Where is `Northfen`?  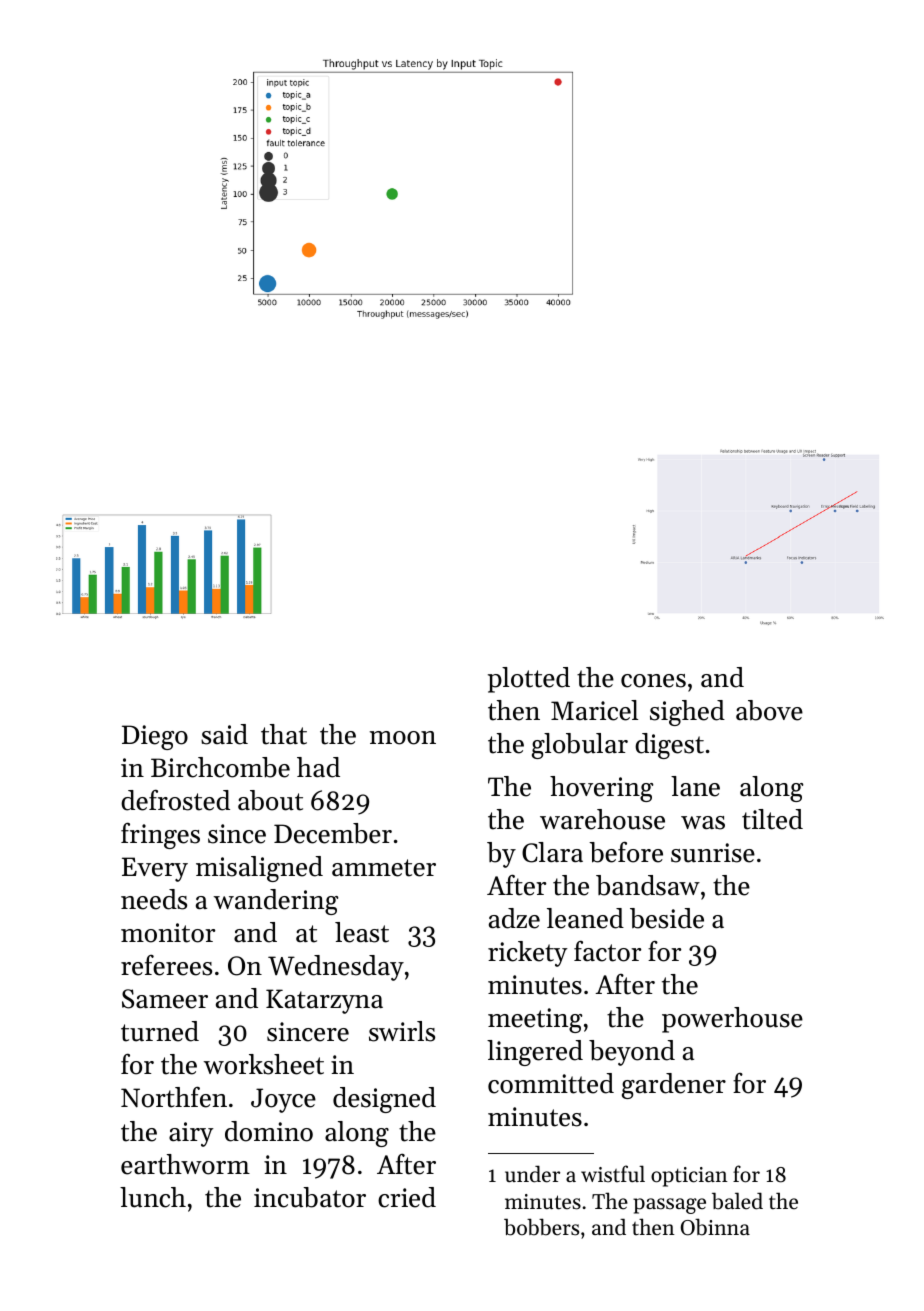
Northfen is located at coordinates (174, 1097).
